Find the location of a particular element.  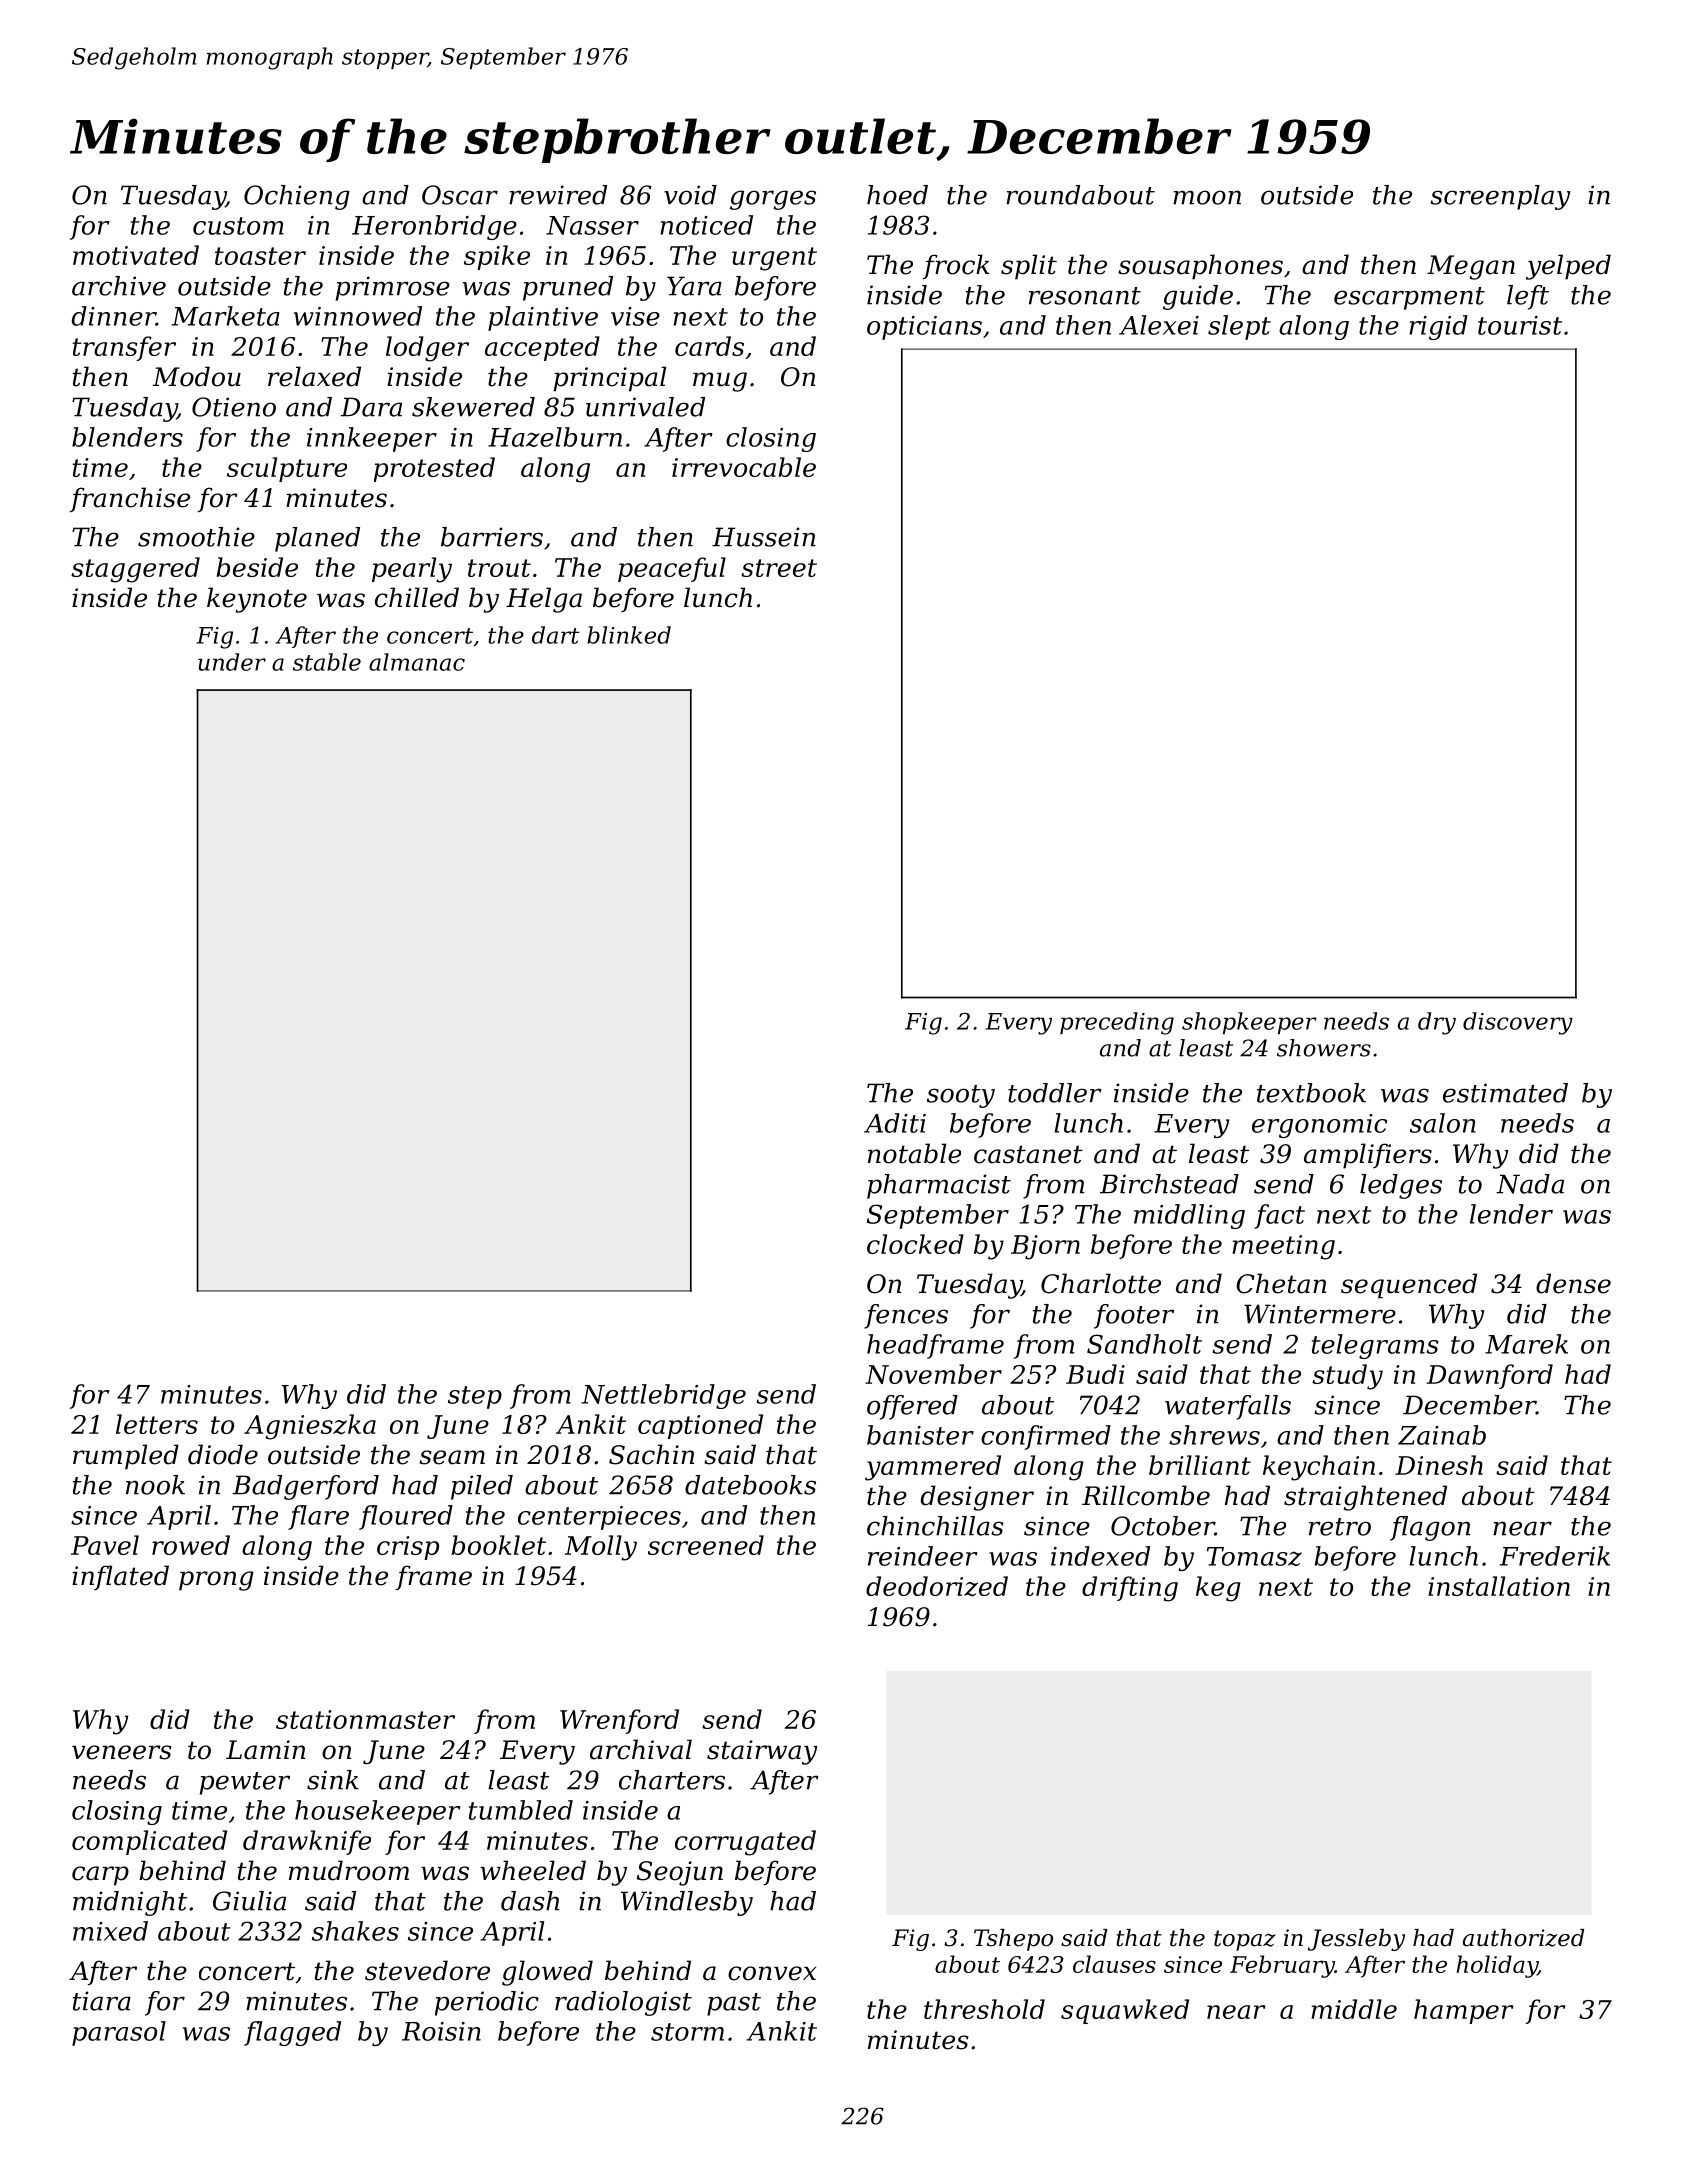

installation is located at coordinates (1499, 1586).
